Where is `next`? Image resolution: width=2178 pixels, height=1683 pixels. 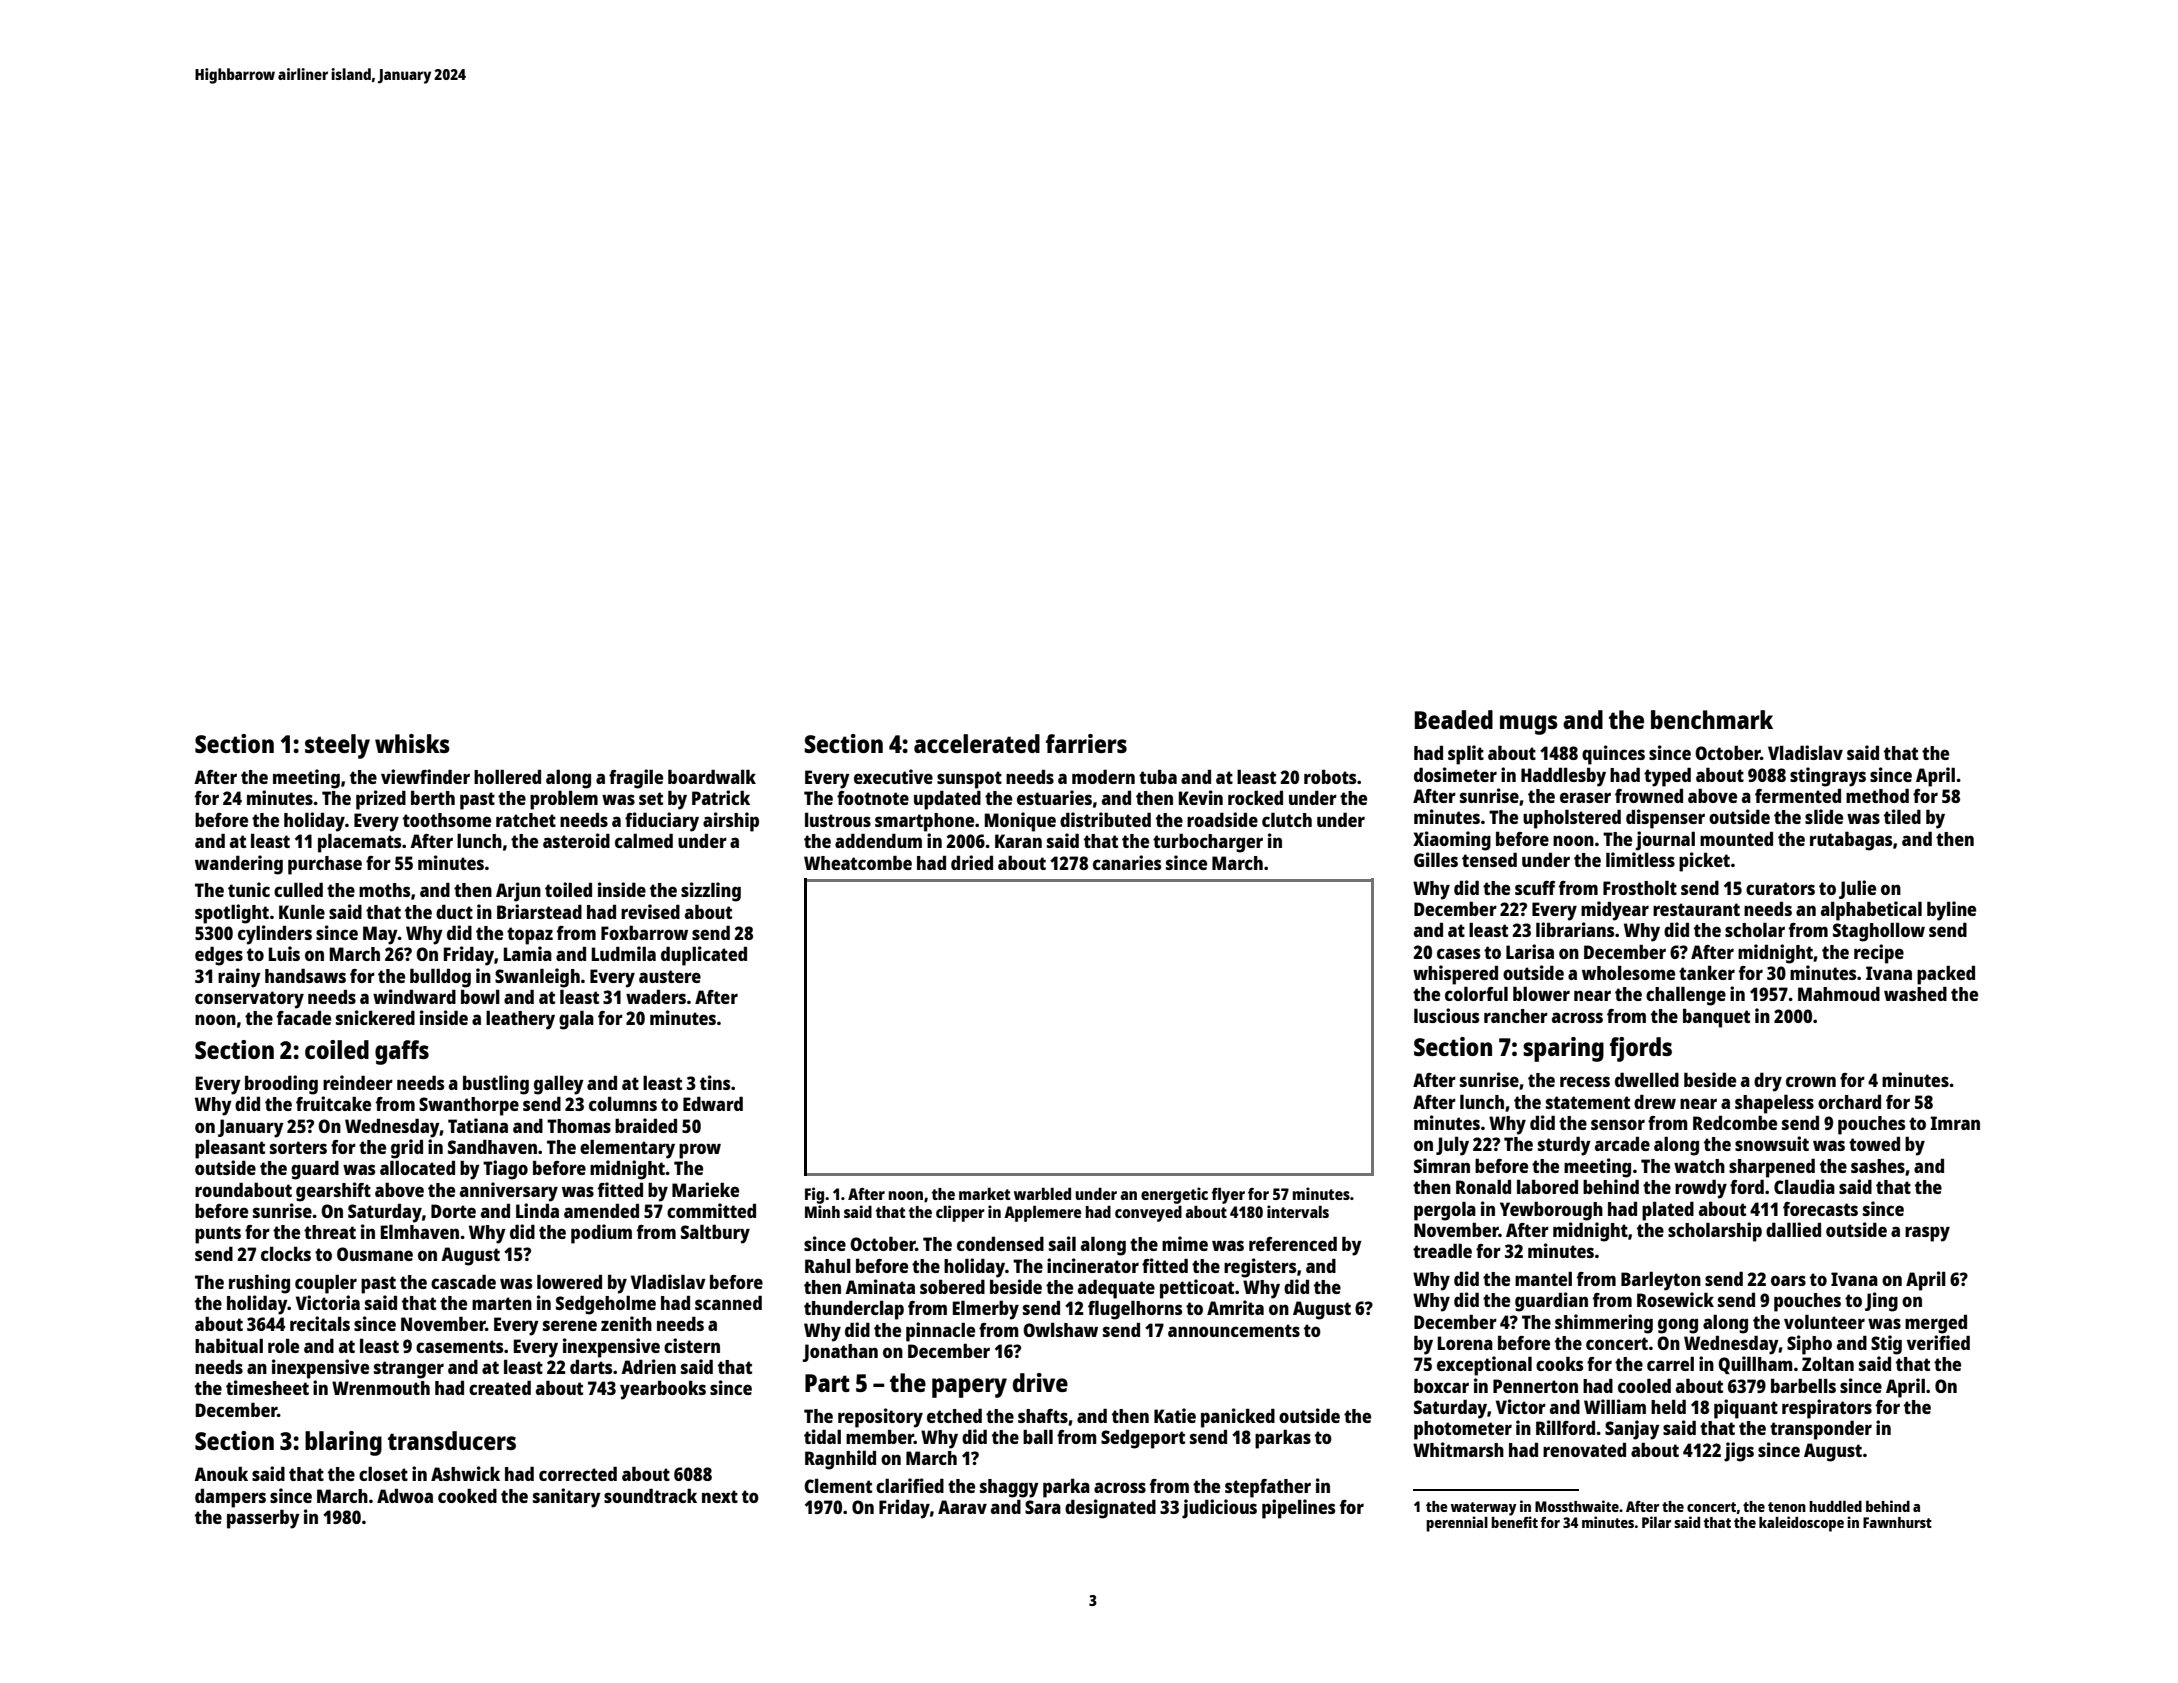
next is located at coordinates (720, 1496).
